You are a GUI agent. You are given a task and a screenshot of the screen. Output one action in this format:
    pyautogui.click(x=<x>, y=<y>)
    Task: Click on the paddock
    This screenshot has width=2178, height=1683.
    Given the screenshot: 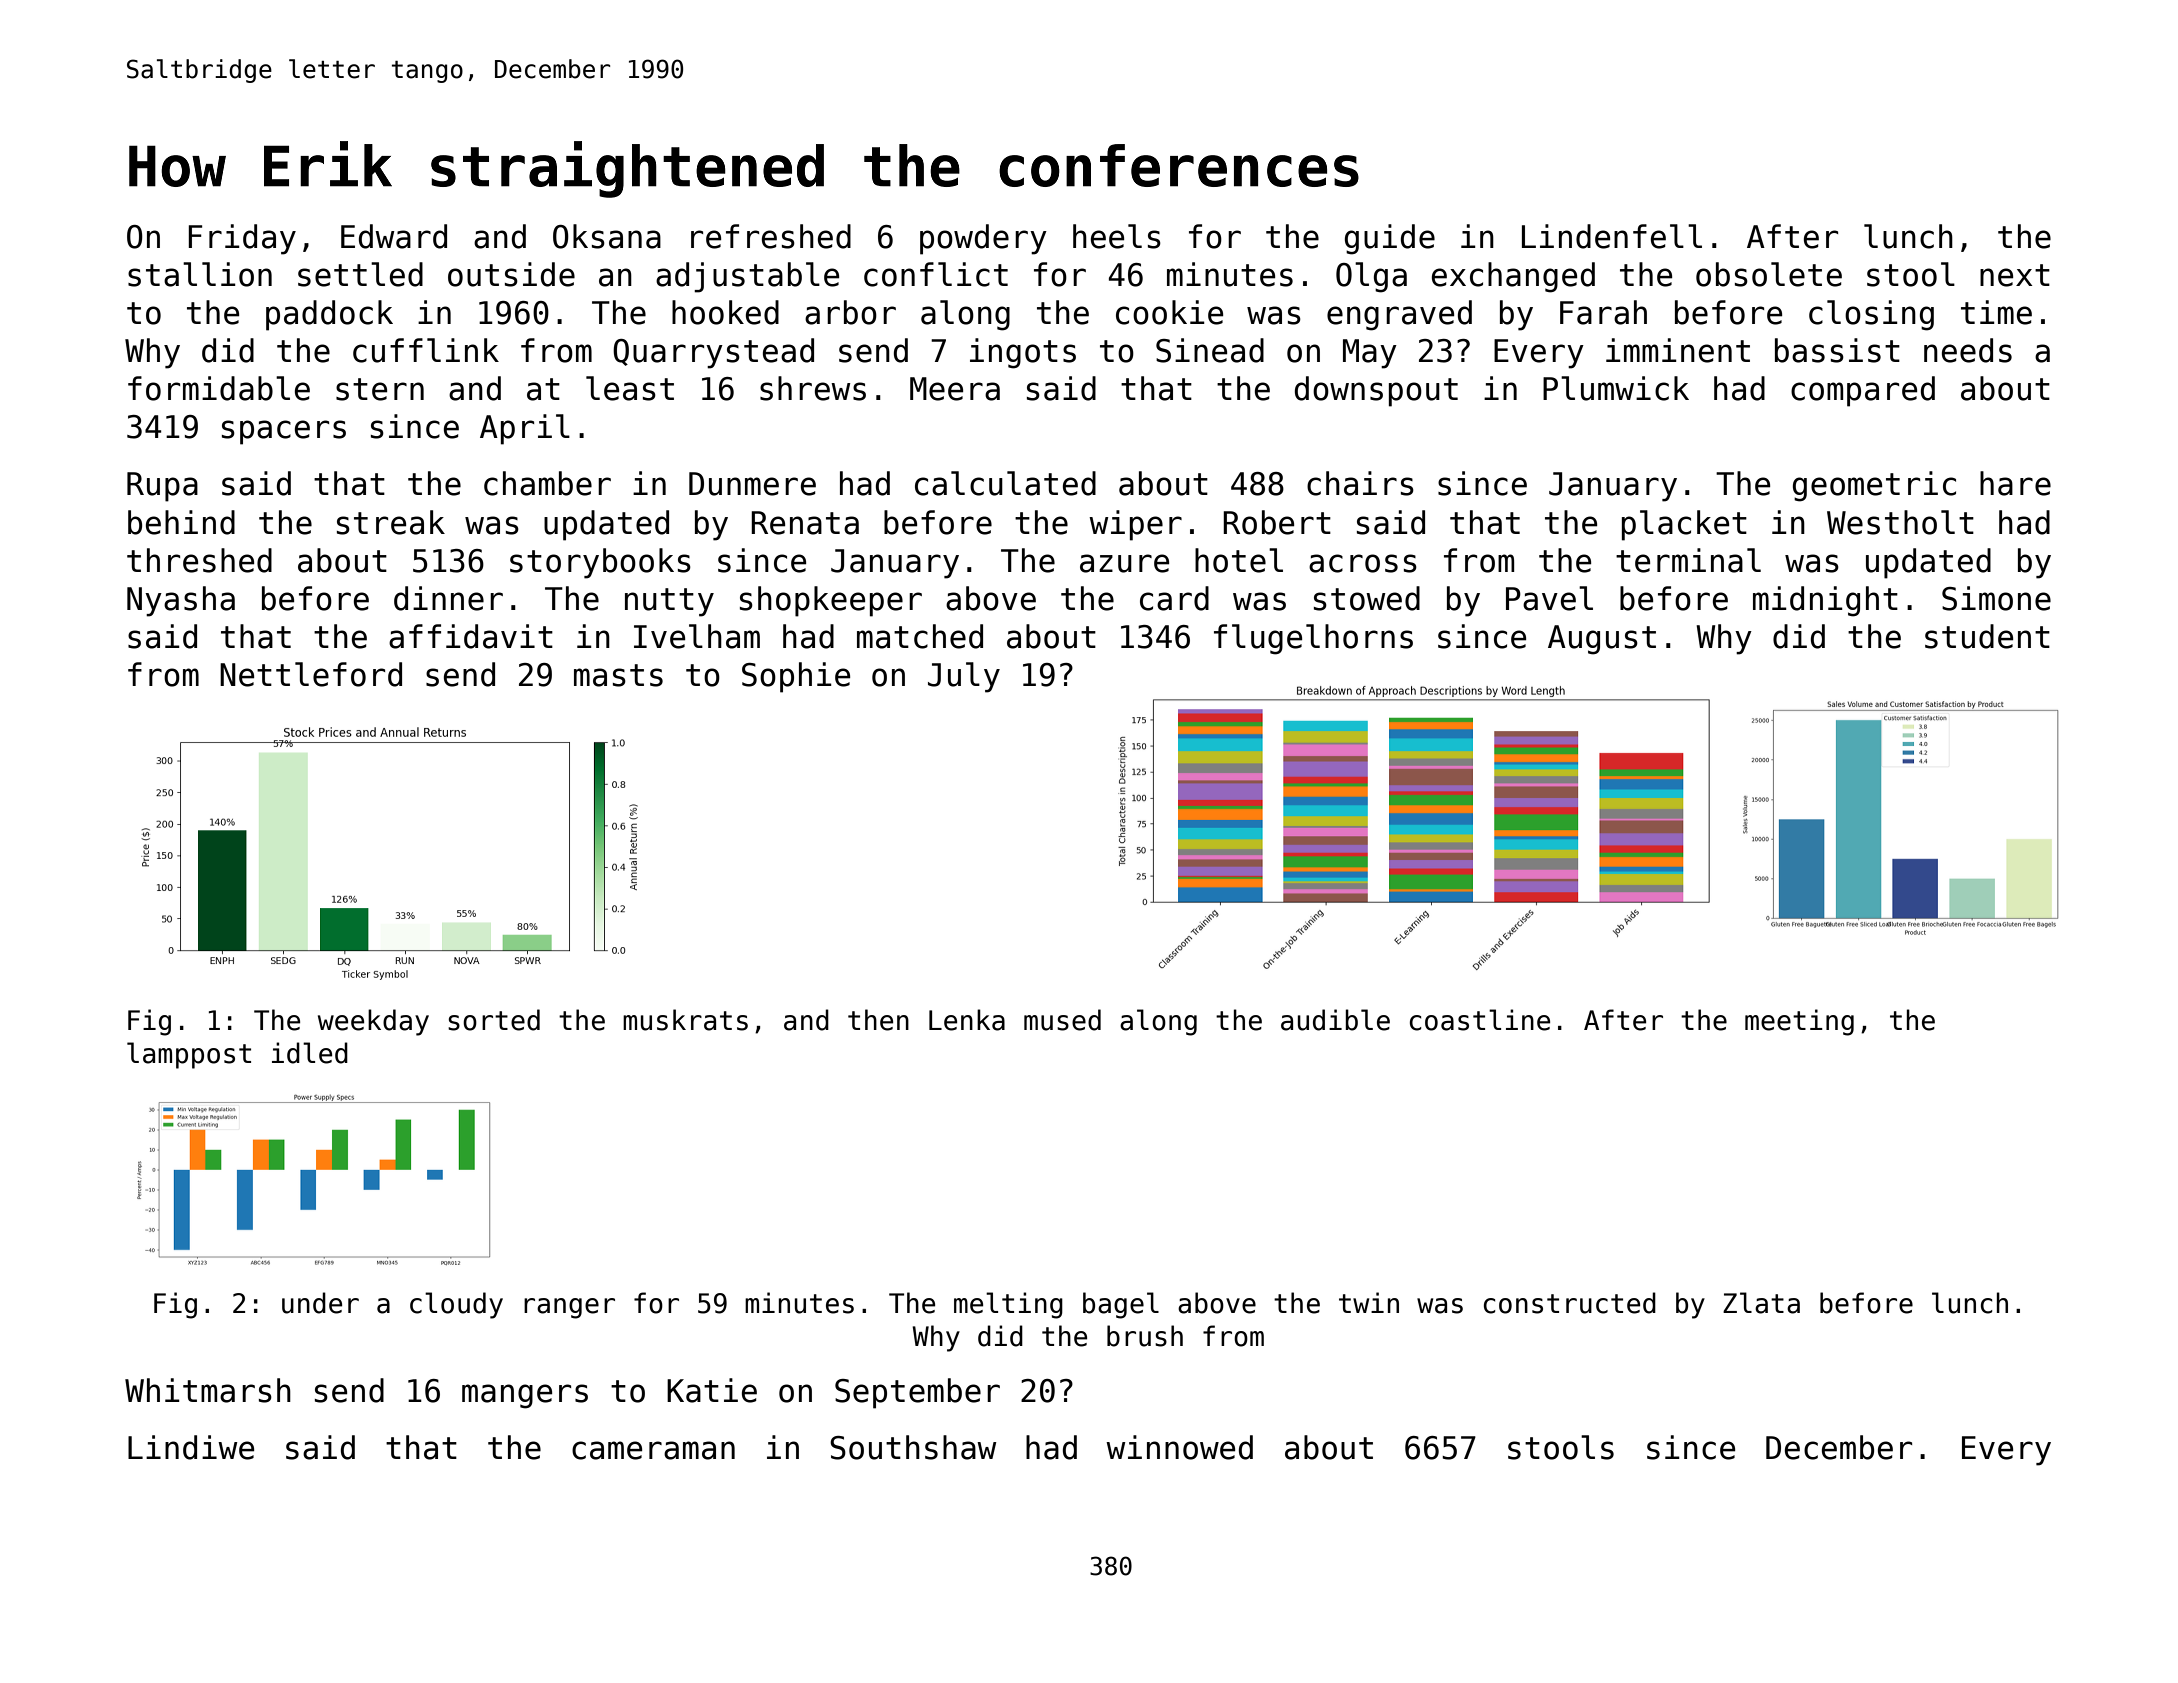 What is the action you would take?
    pyautogui.click(x=329, y=315)
